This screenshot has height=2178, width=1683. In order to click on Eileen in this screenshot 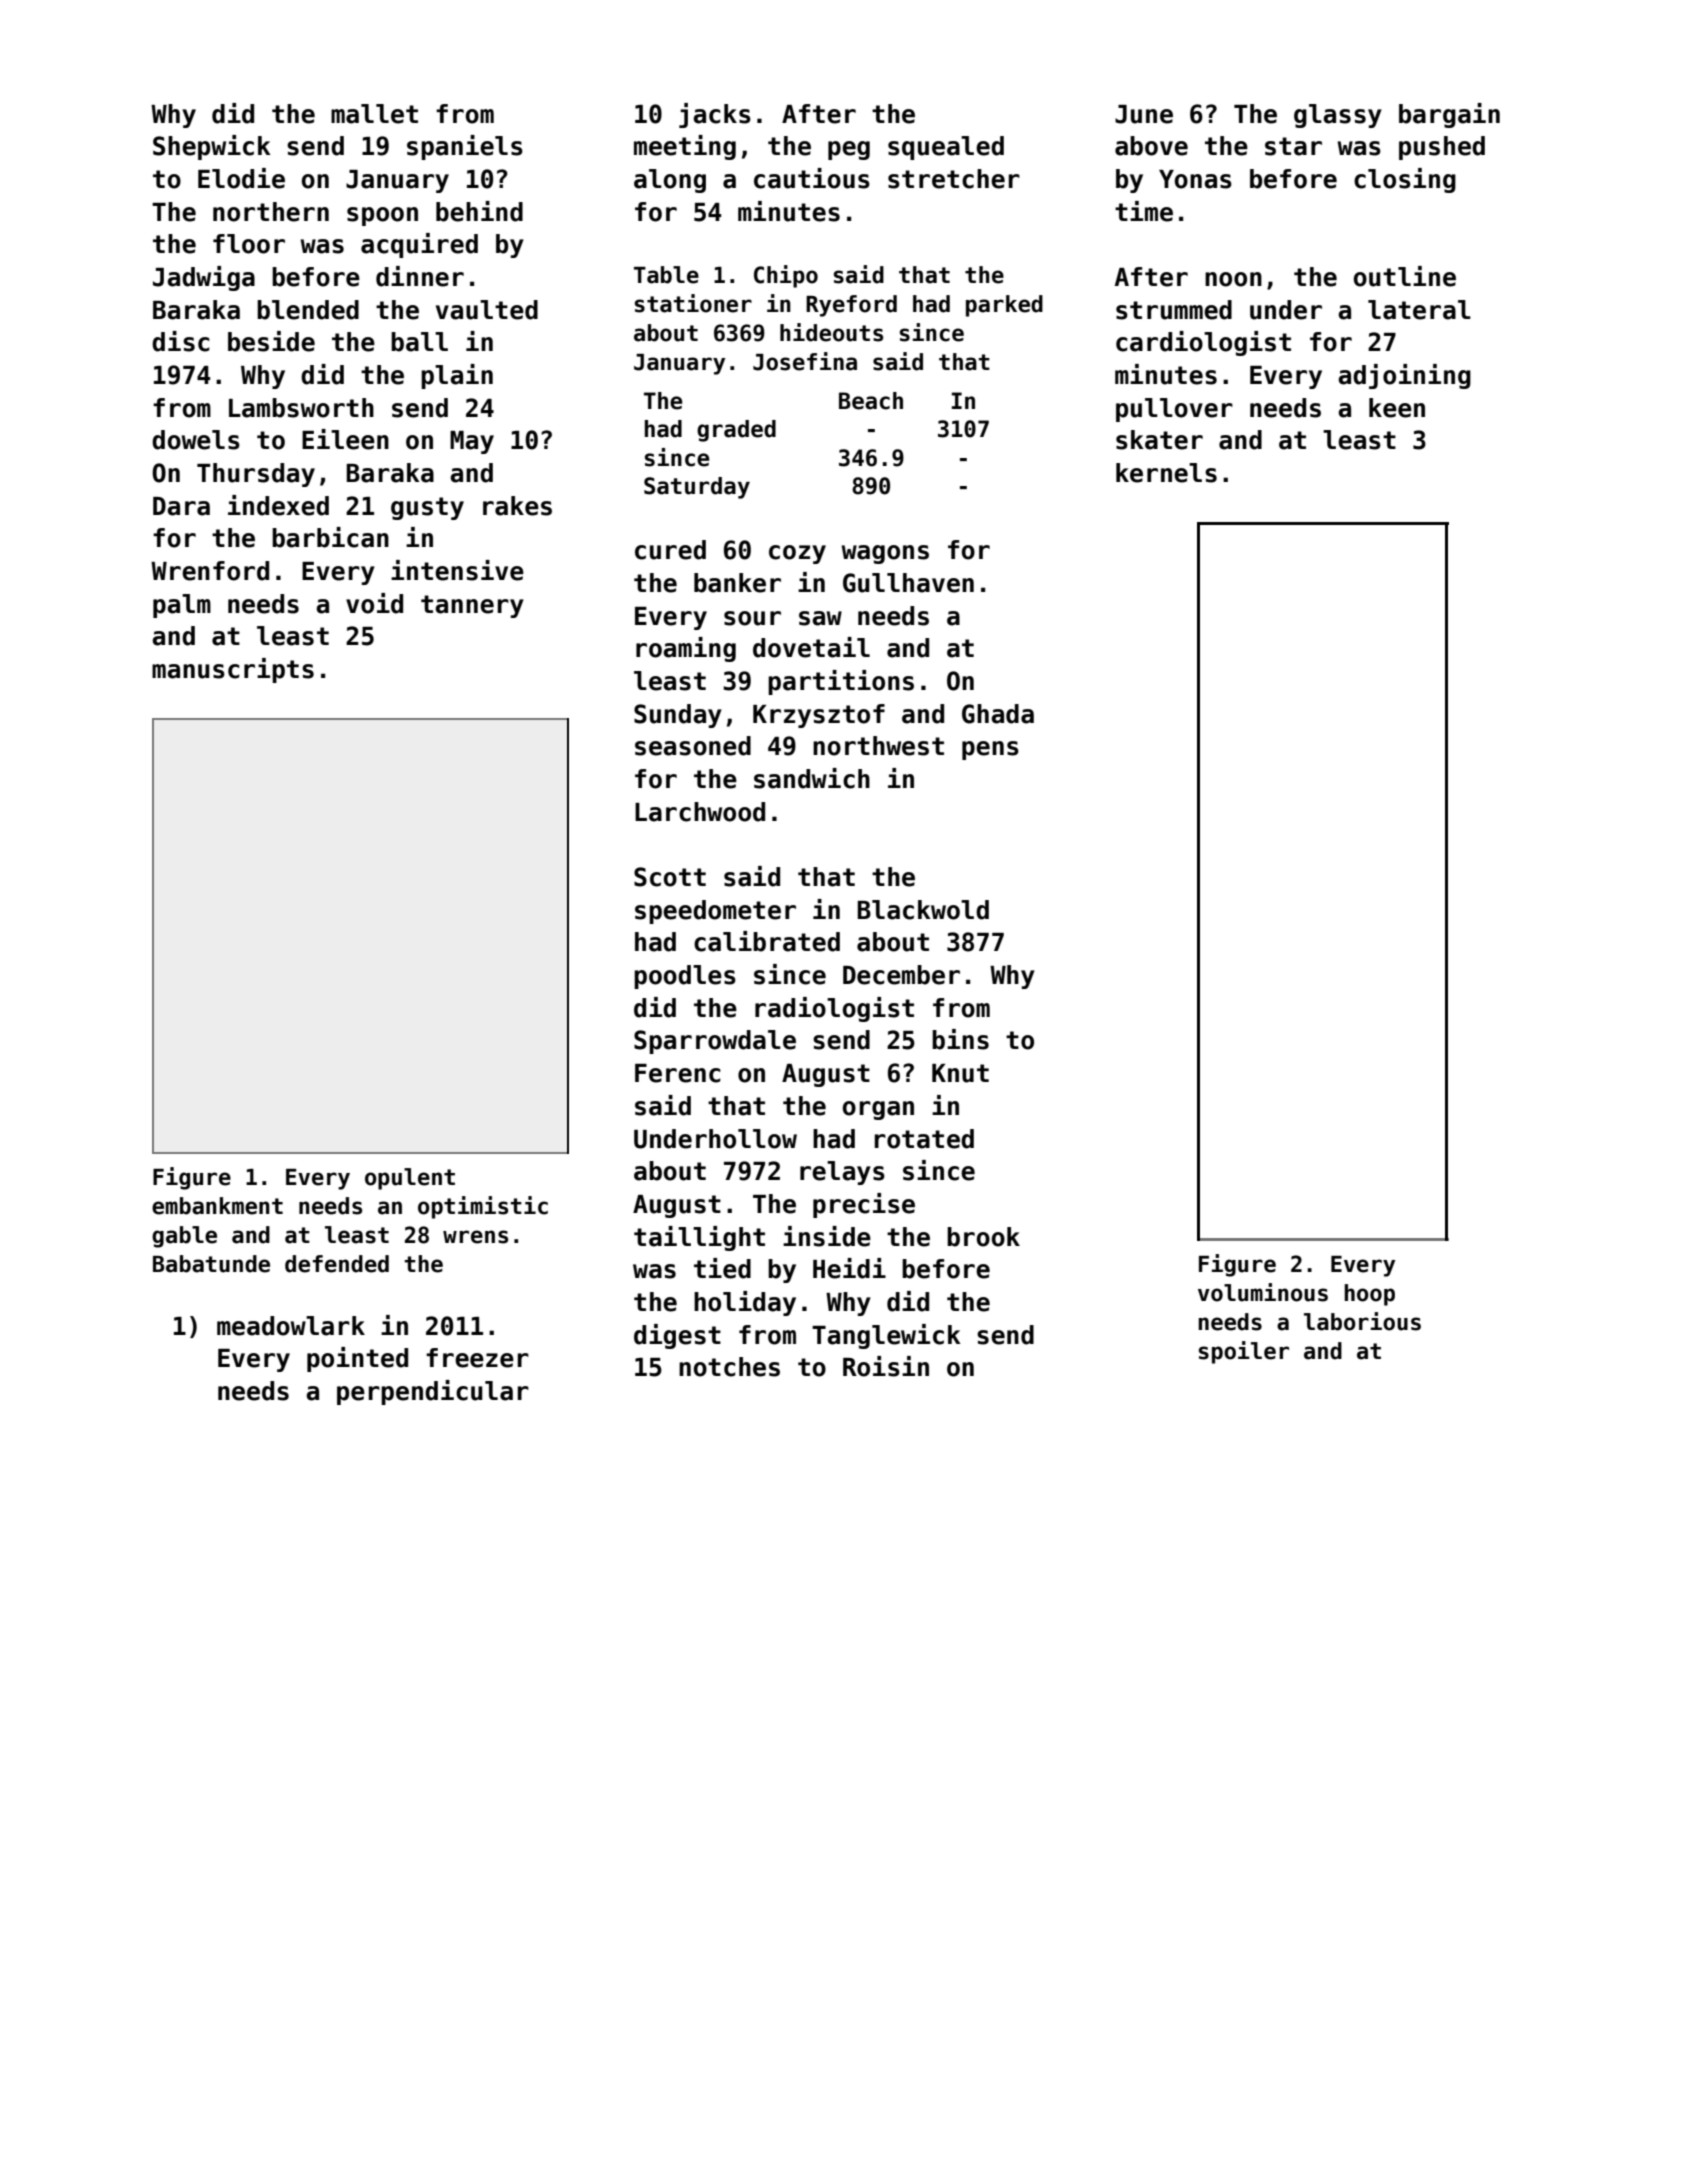, I will do `click(345, 439)`.
